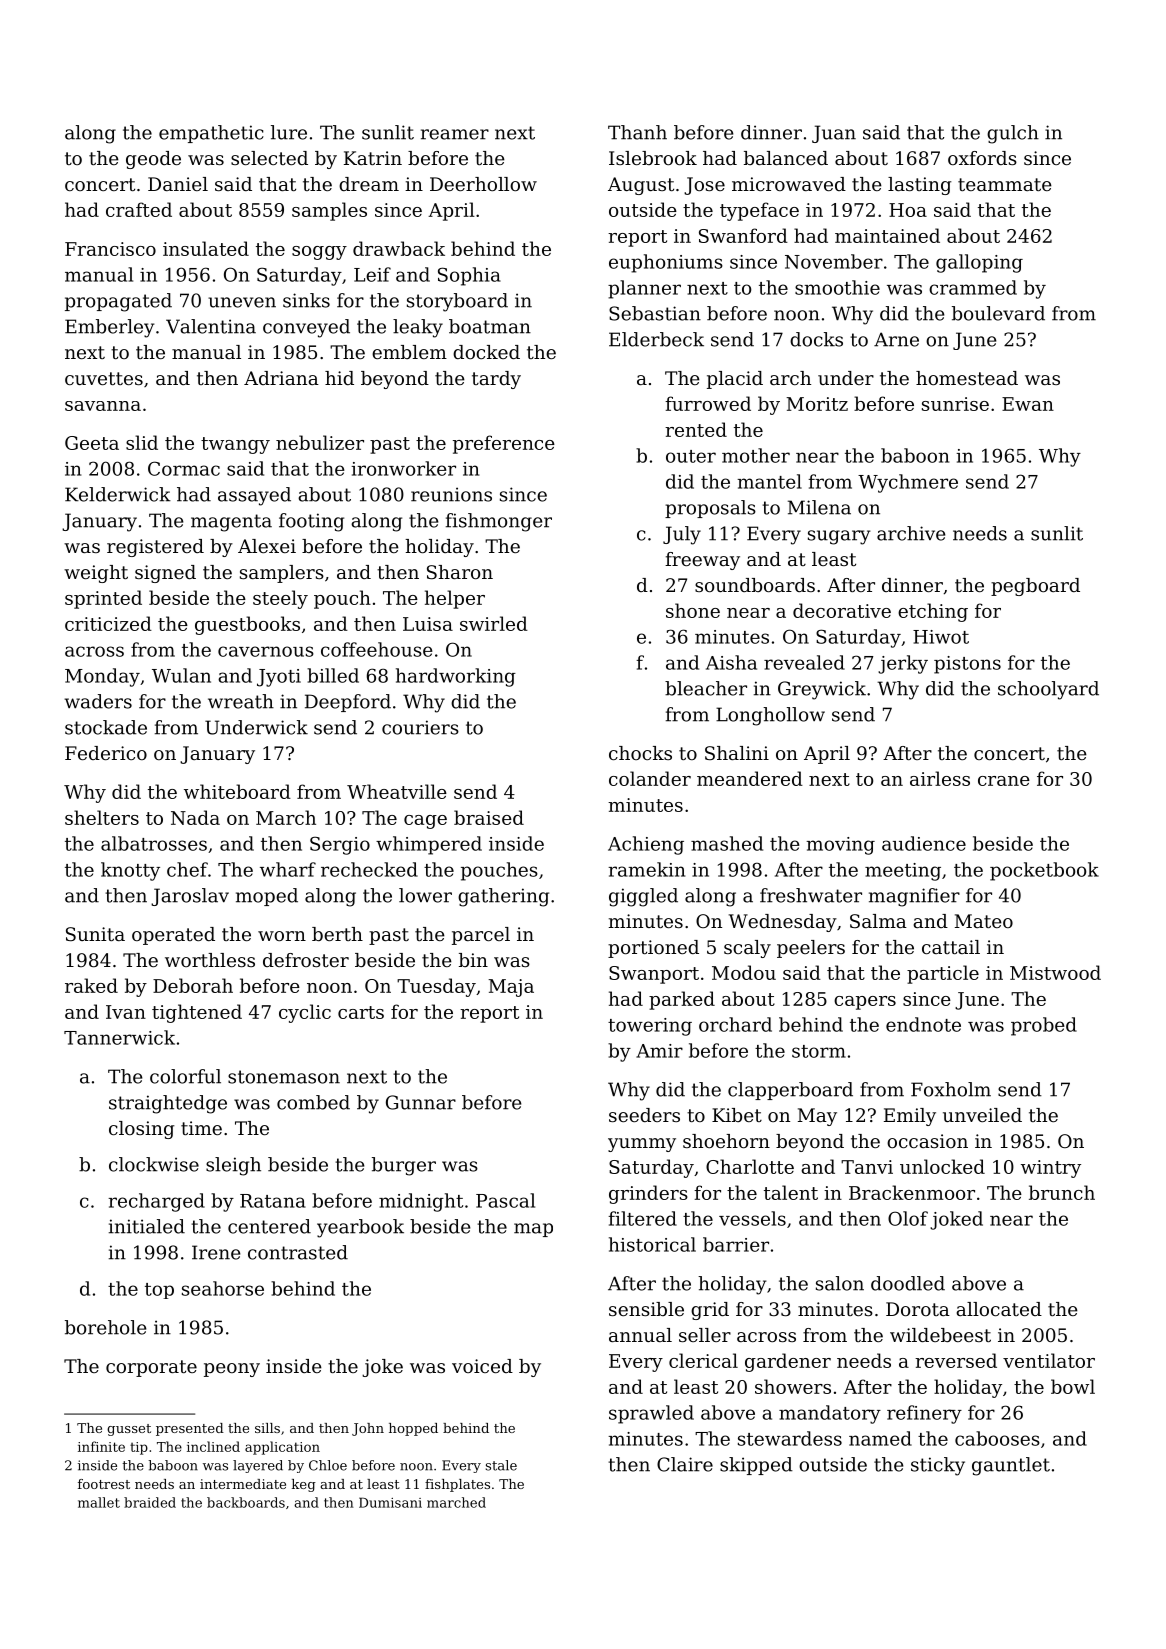 The image size is (1166, 1649). I want to click on hid, so click(339, 378).
